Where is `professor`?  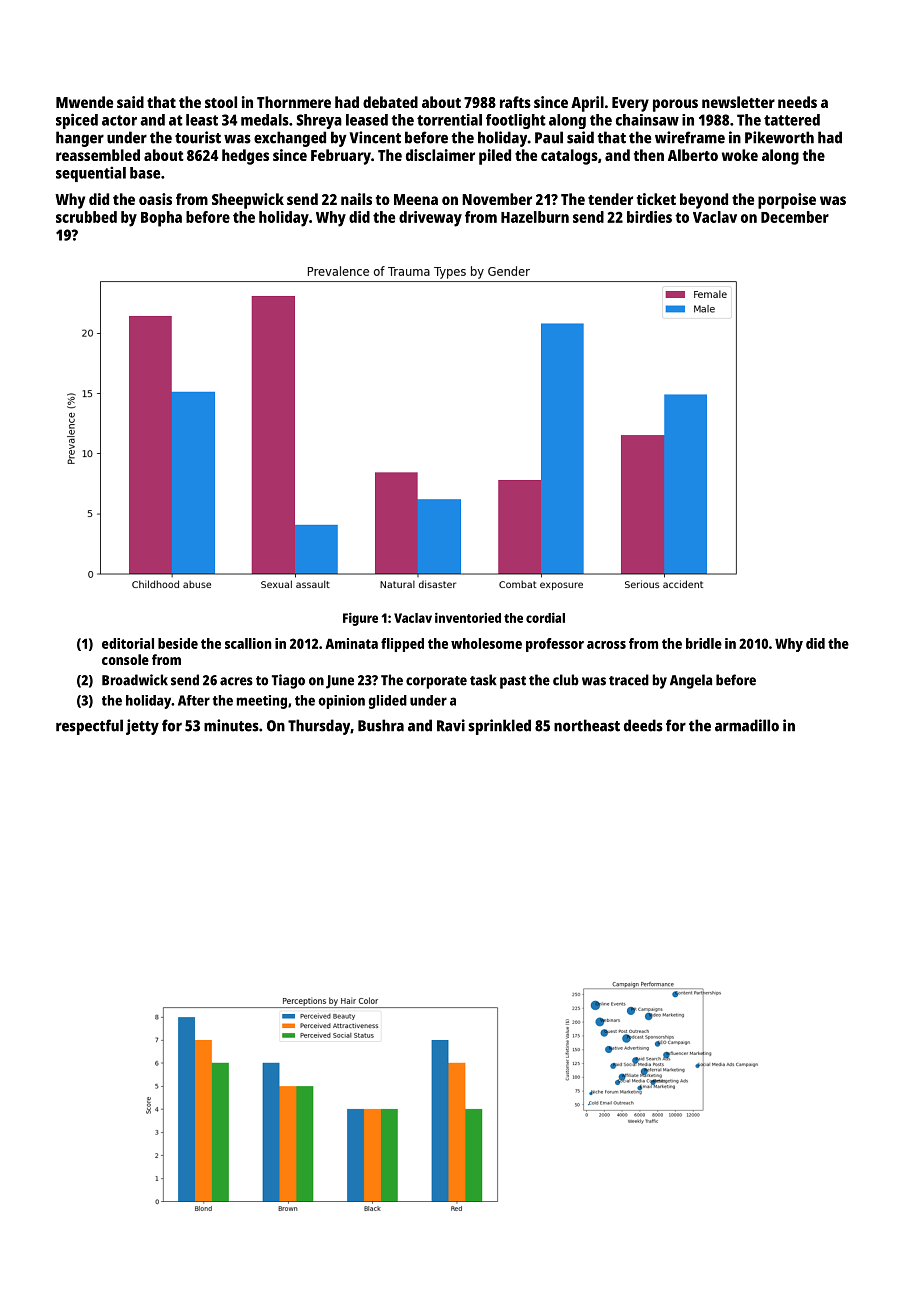
professor is located at coordinates (555, 645).
